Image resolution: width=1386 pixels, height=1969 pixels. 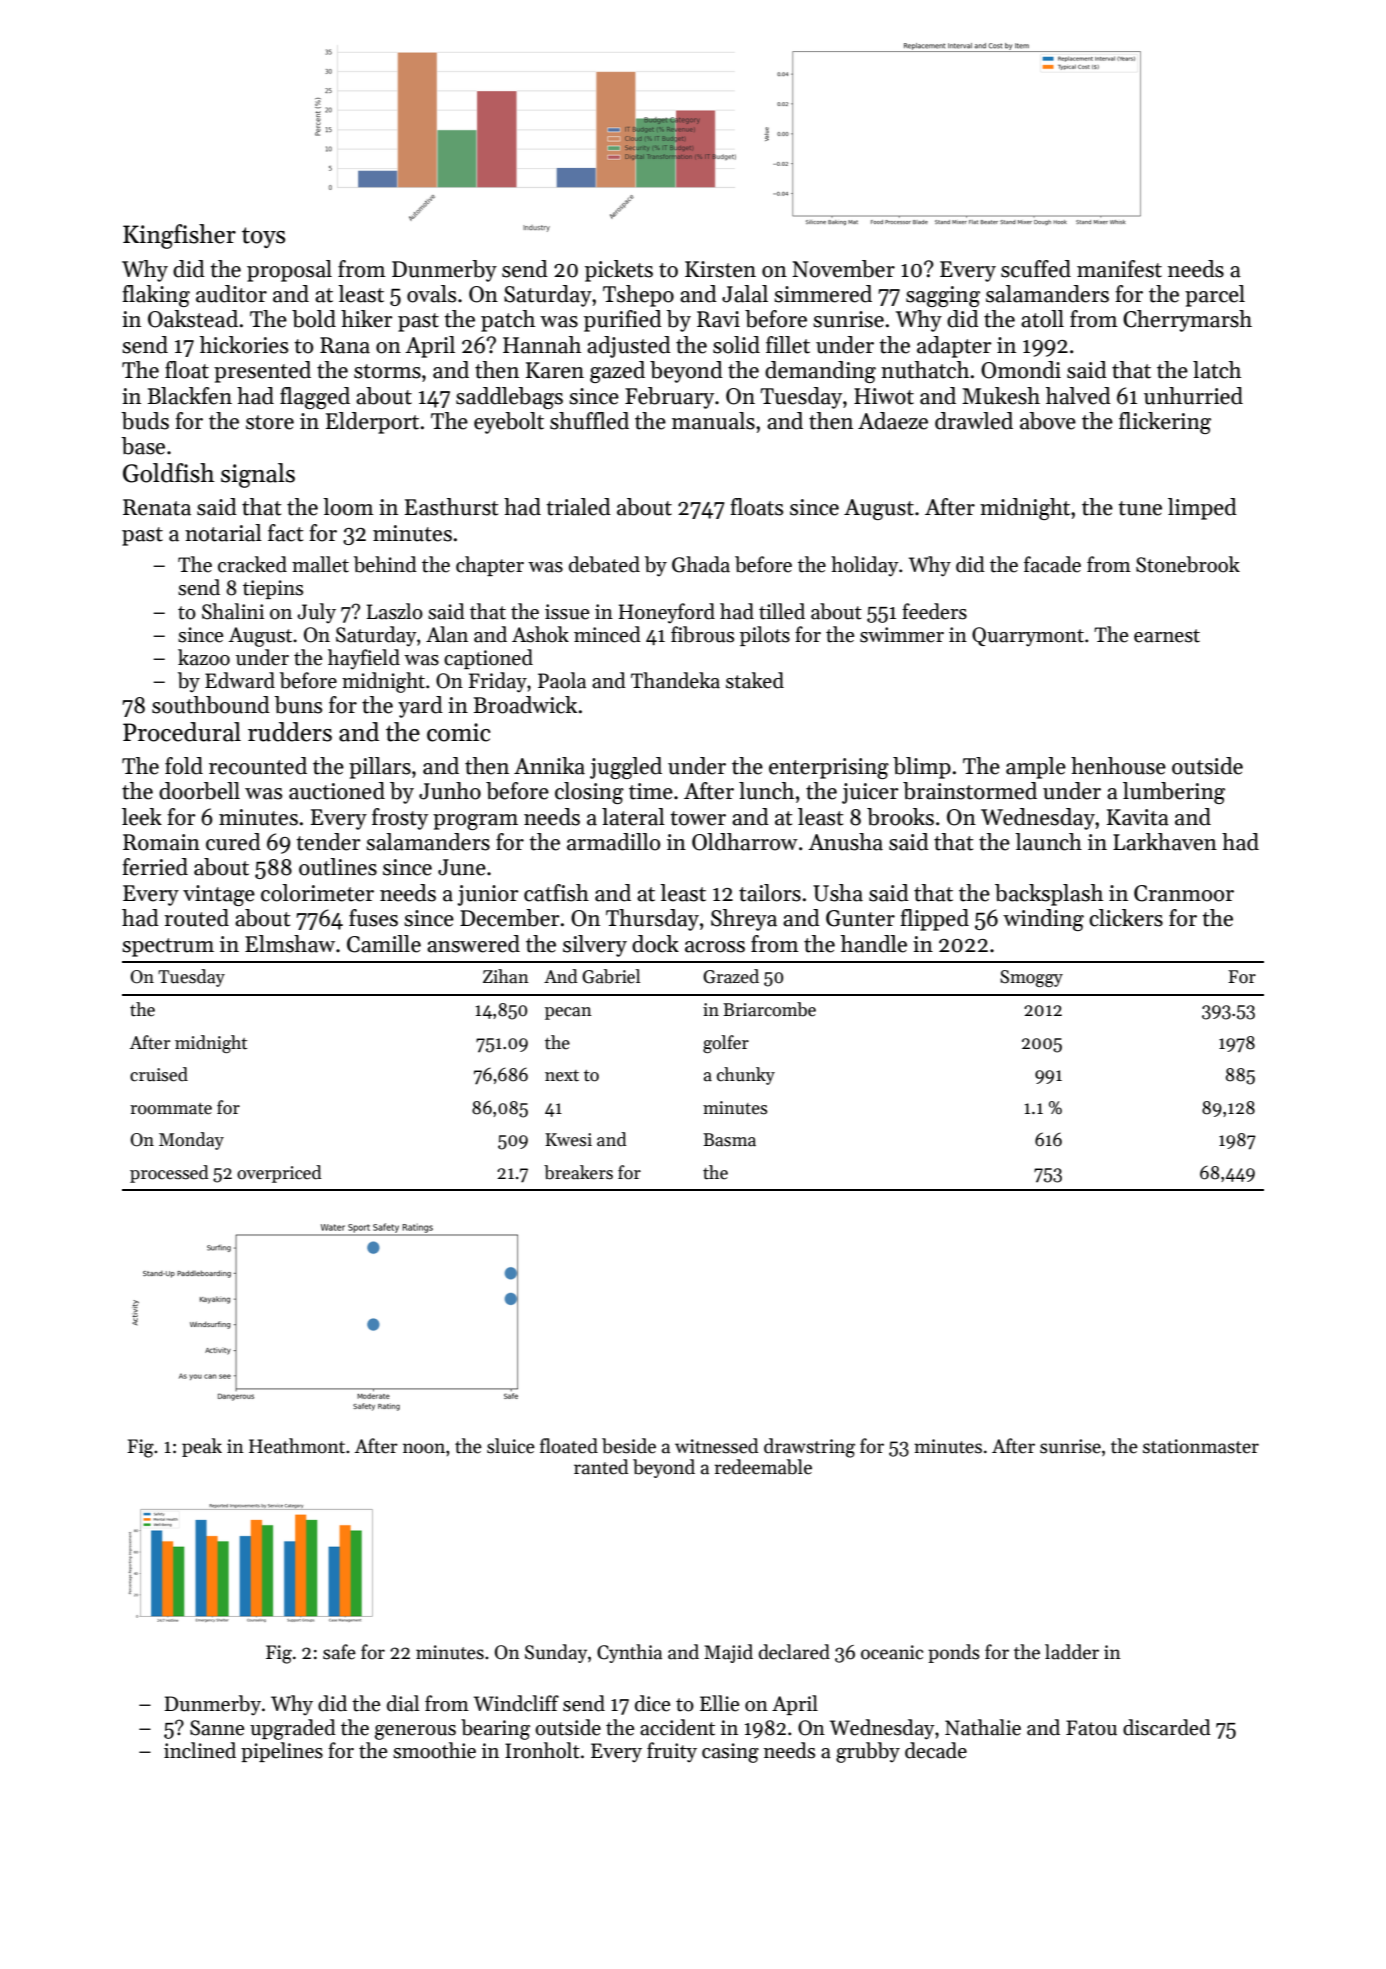 I want to click on ladder, so click(x=1072, y=1652).
